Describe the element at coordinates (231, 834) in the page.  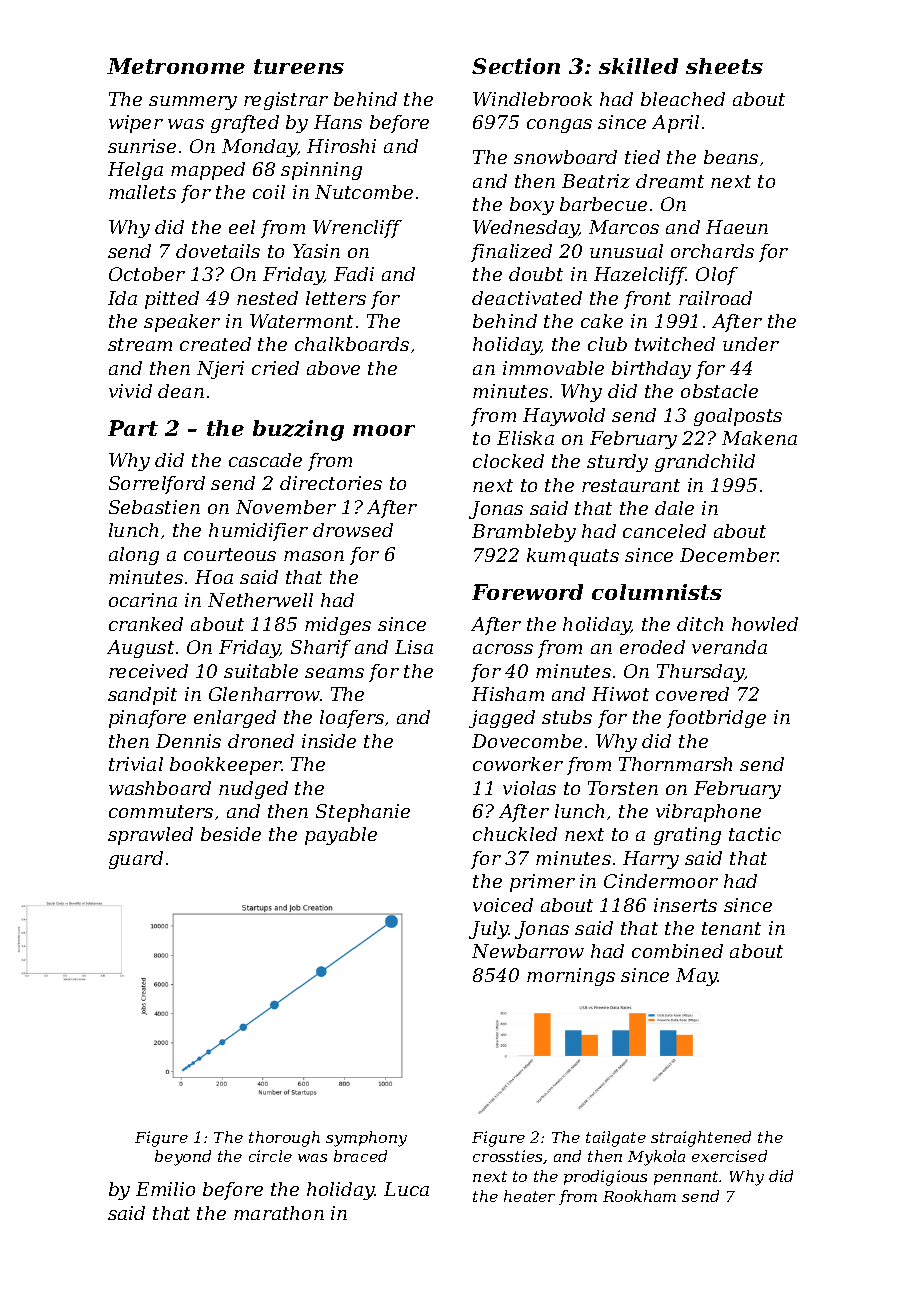
I see `beside` at that location.
